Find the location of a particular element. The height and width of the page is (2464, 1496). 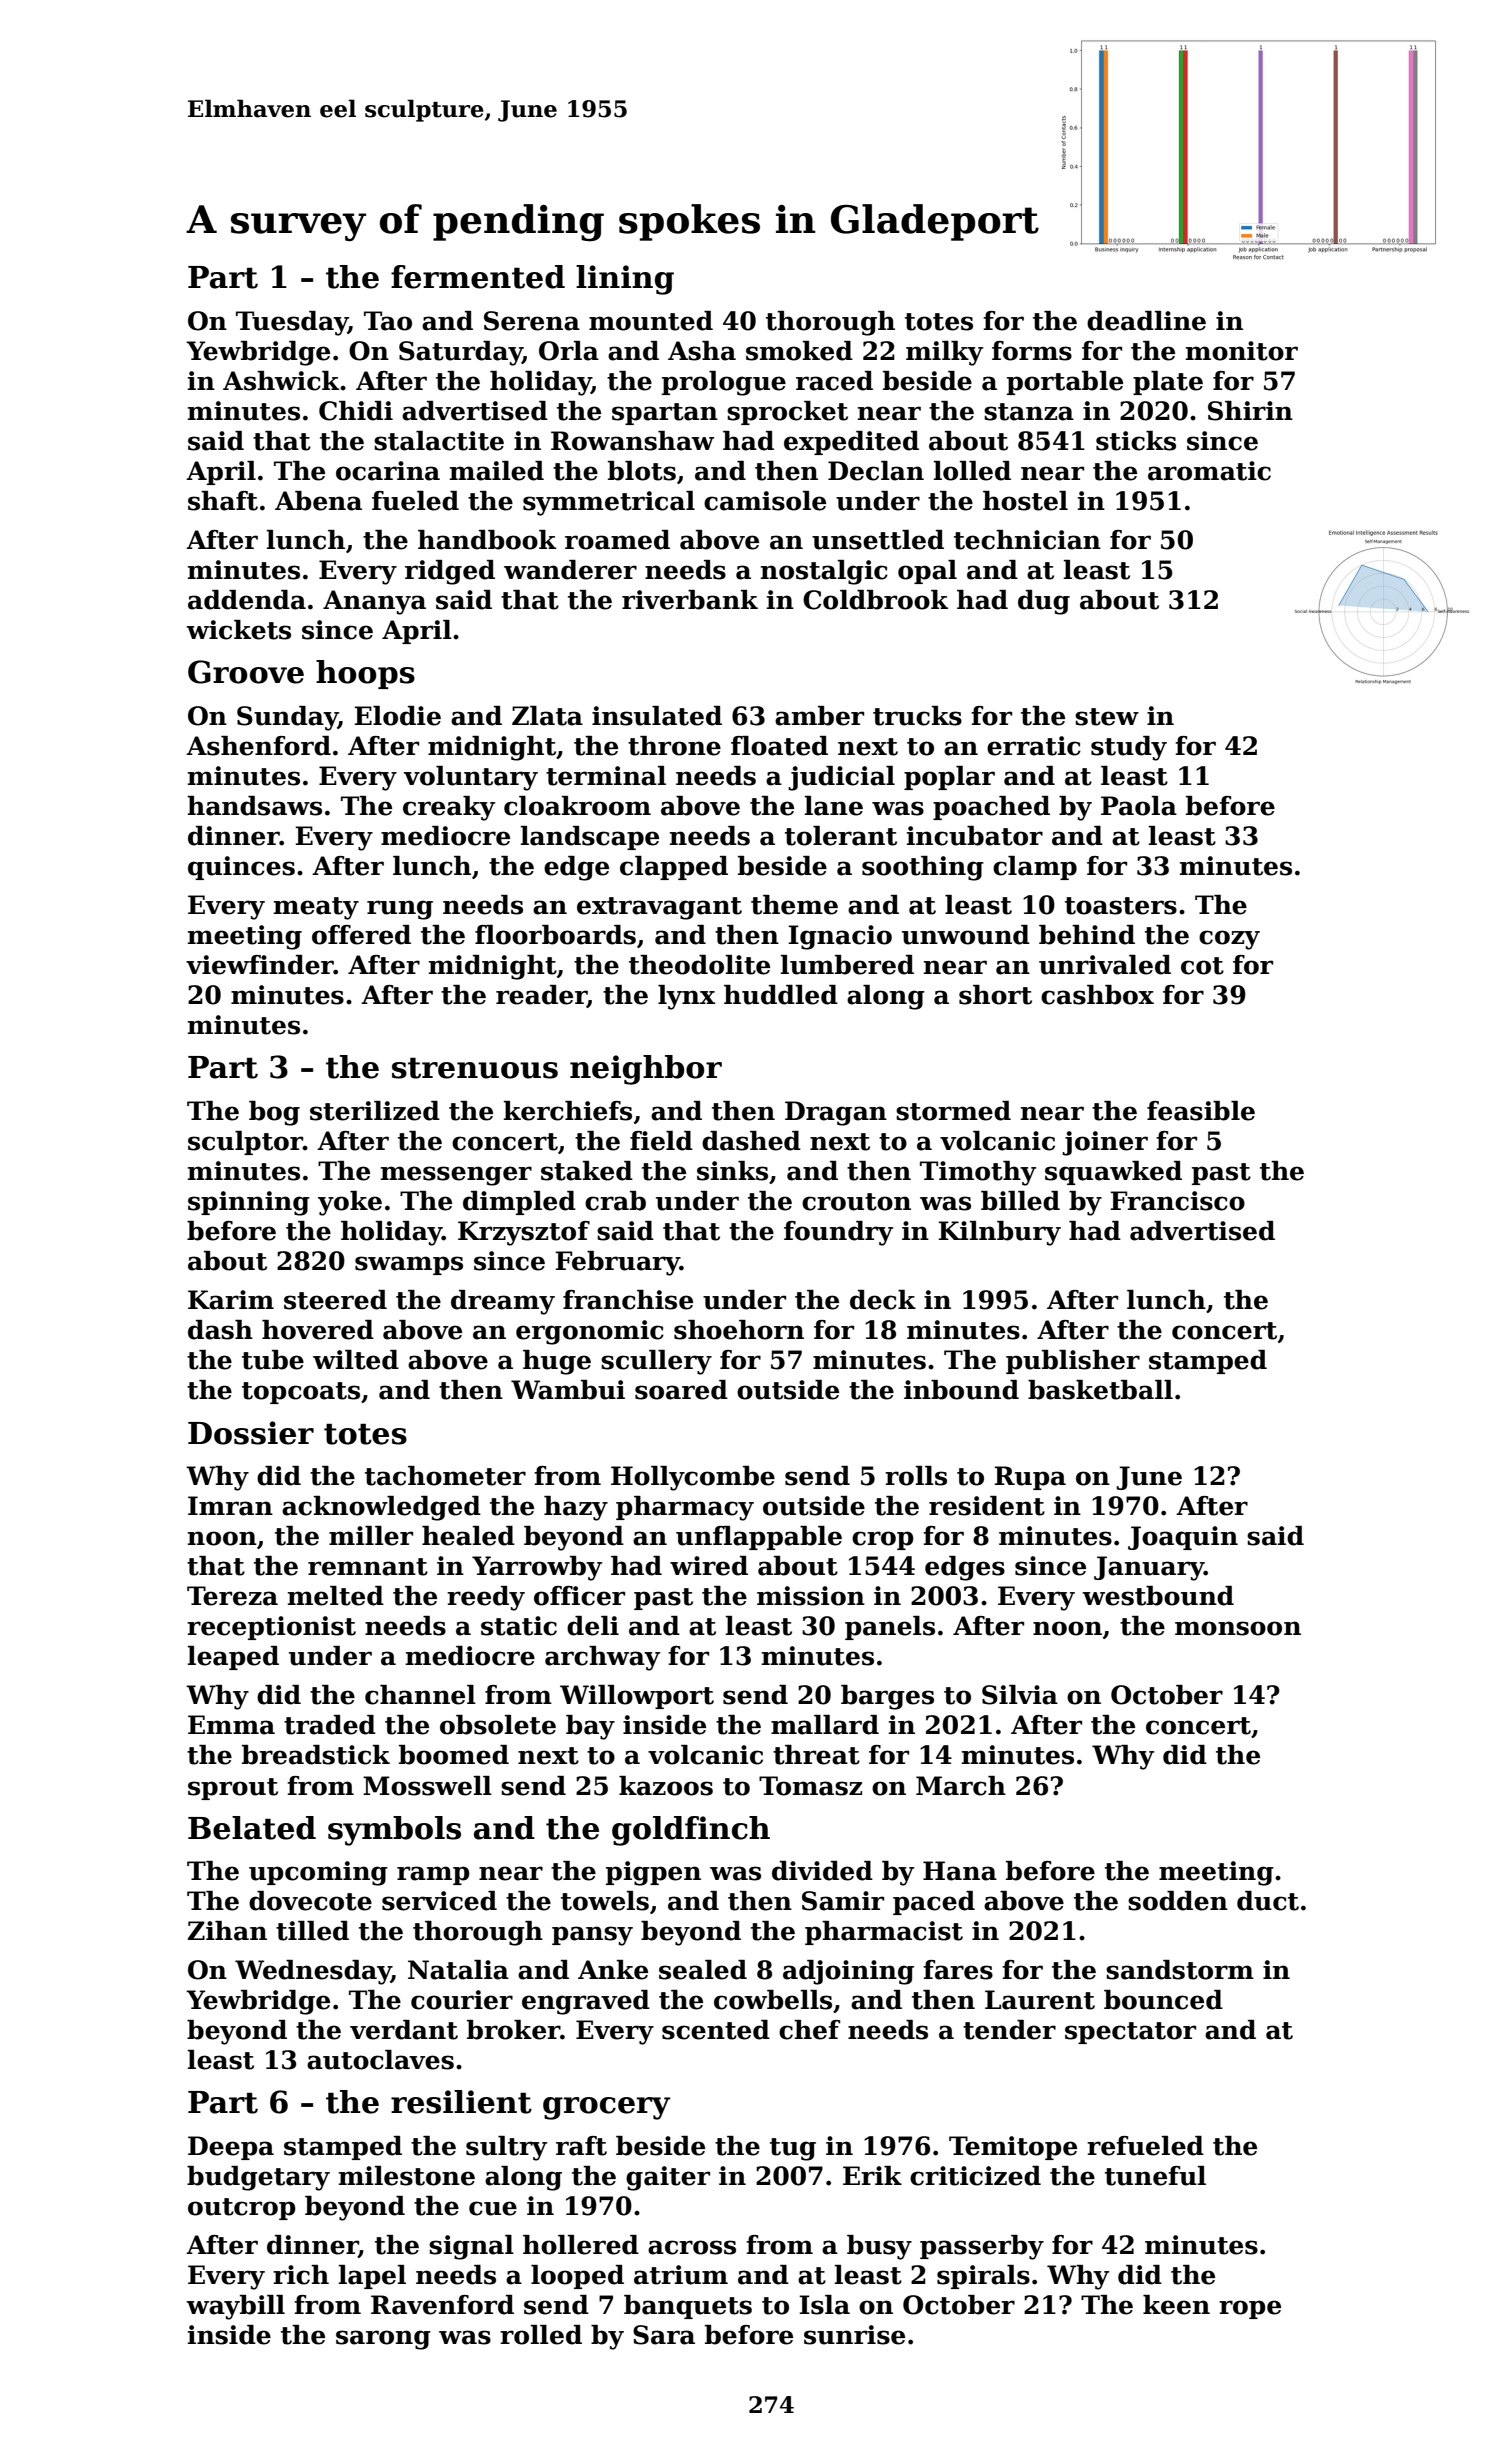

insulated is located at coordinates (657, 716).
